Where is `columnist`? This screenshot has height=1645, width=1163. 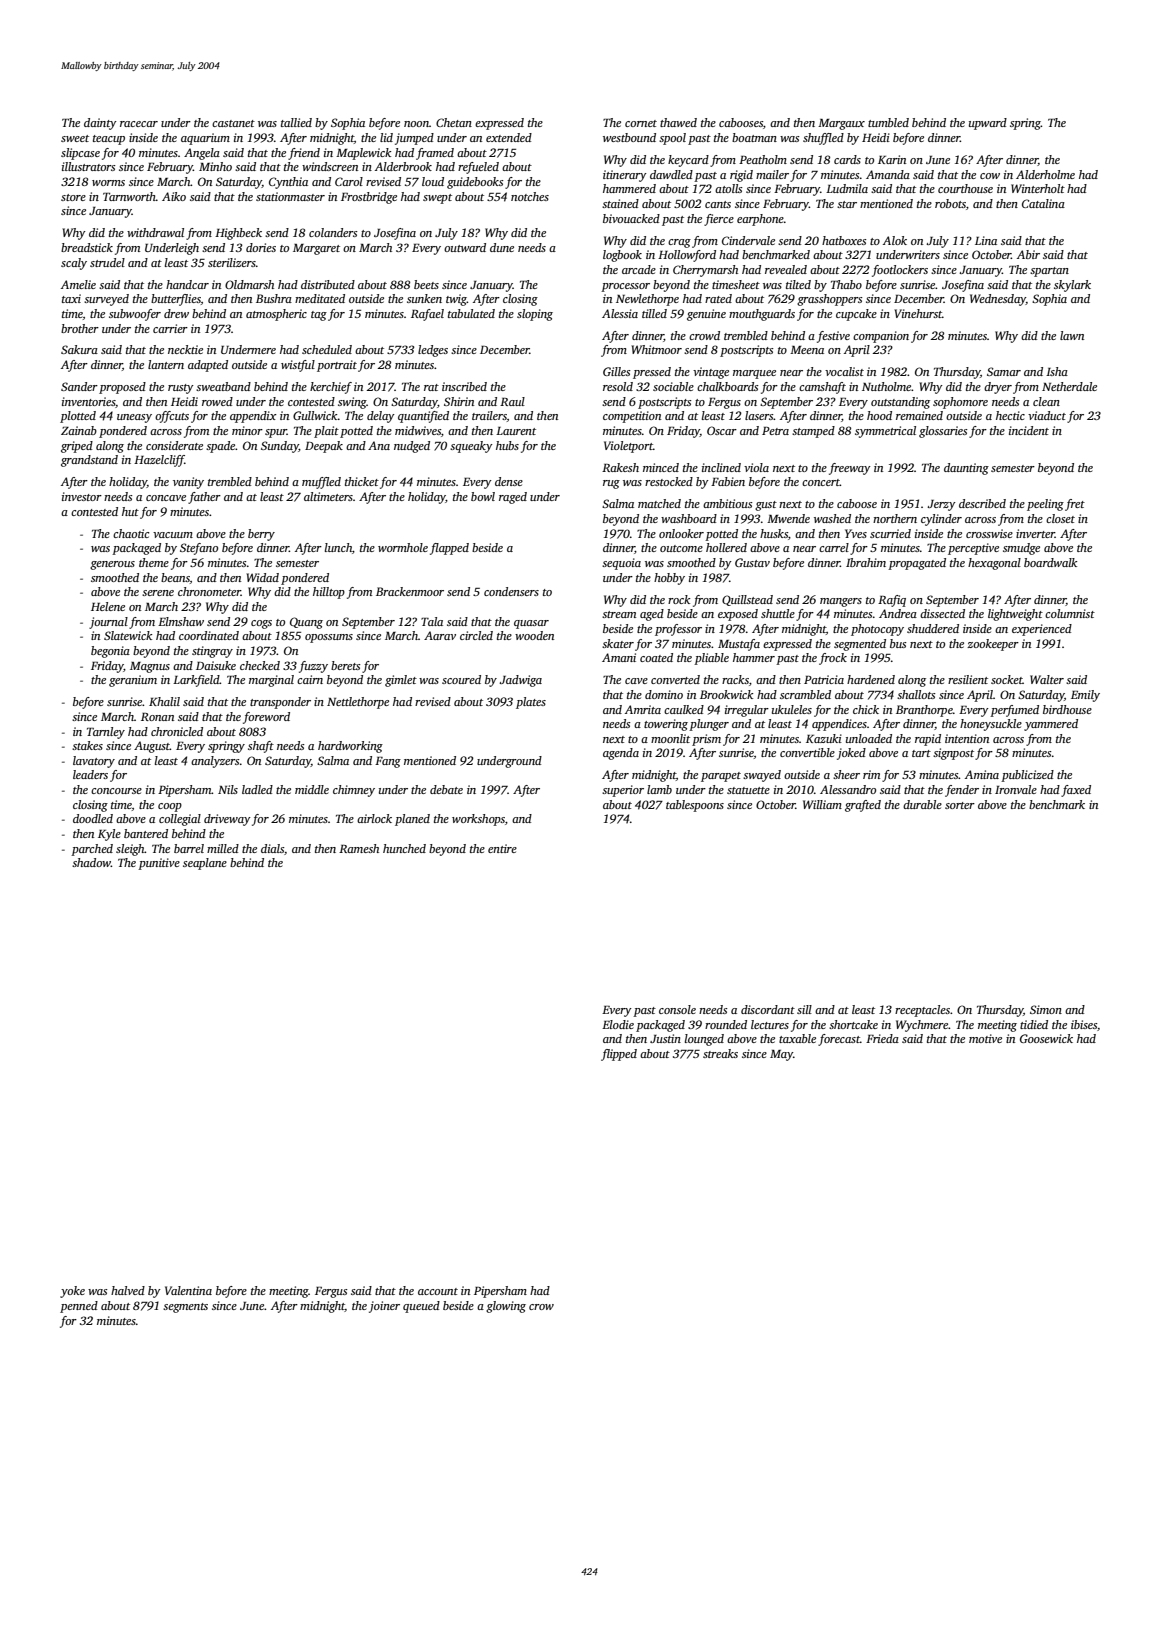
columnist is located at coordinates (1070, 613).
